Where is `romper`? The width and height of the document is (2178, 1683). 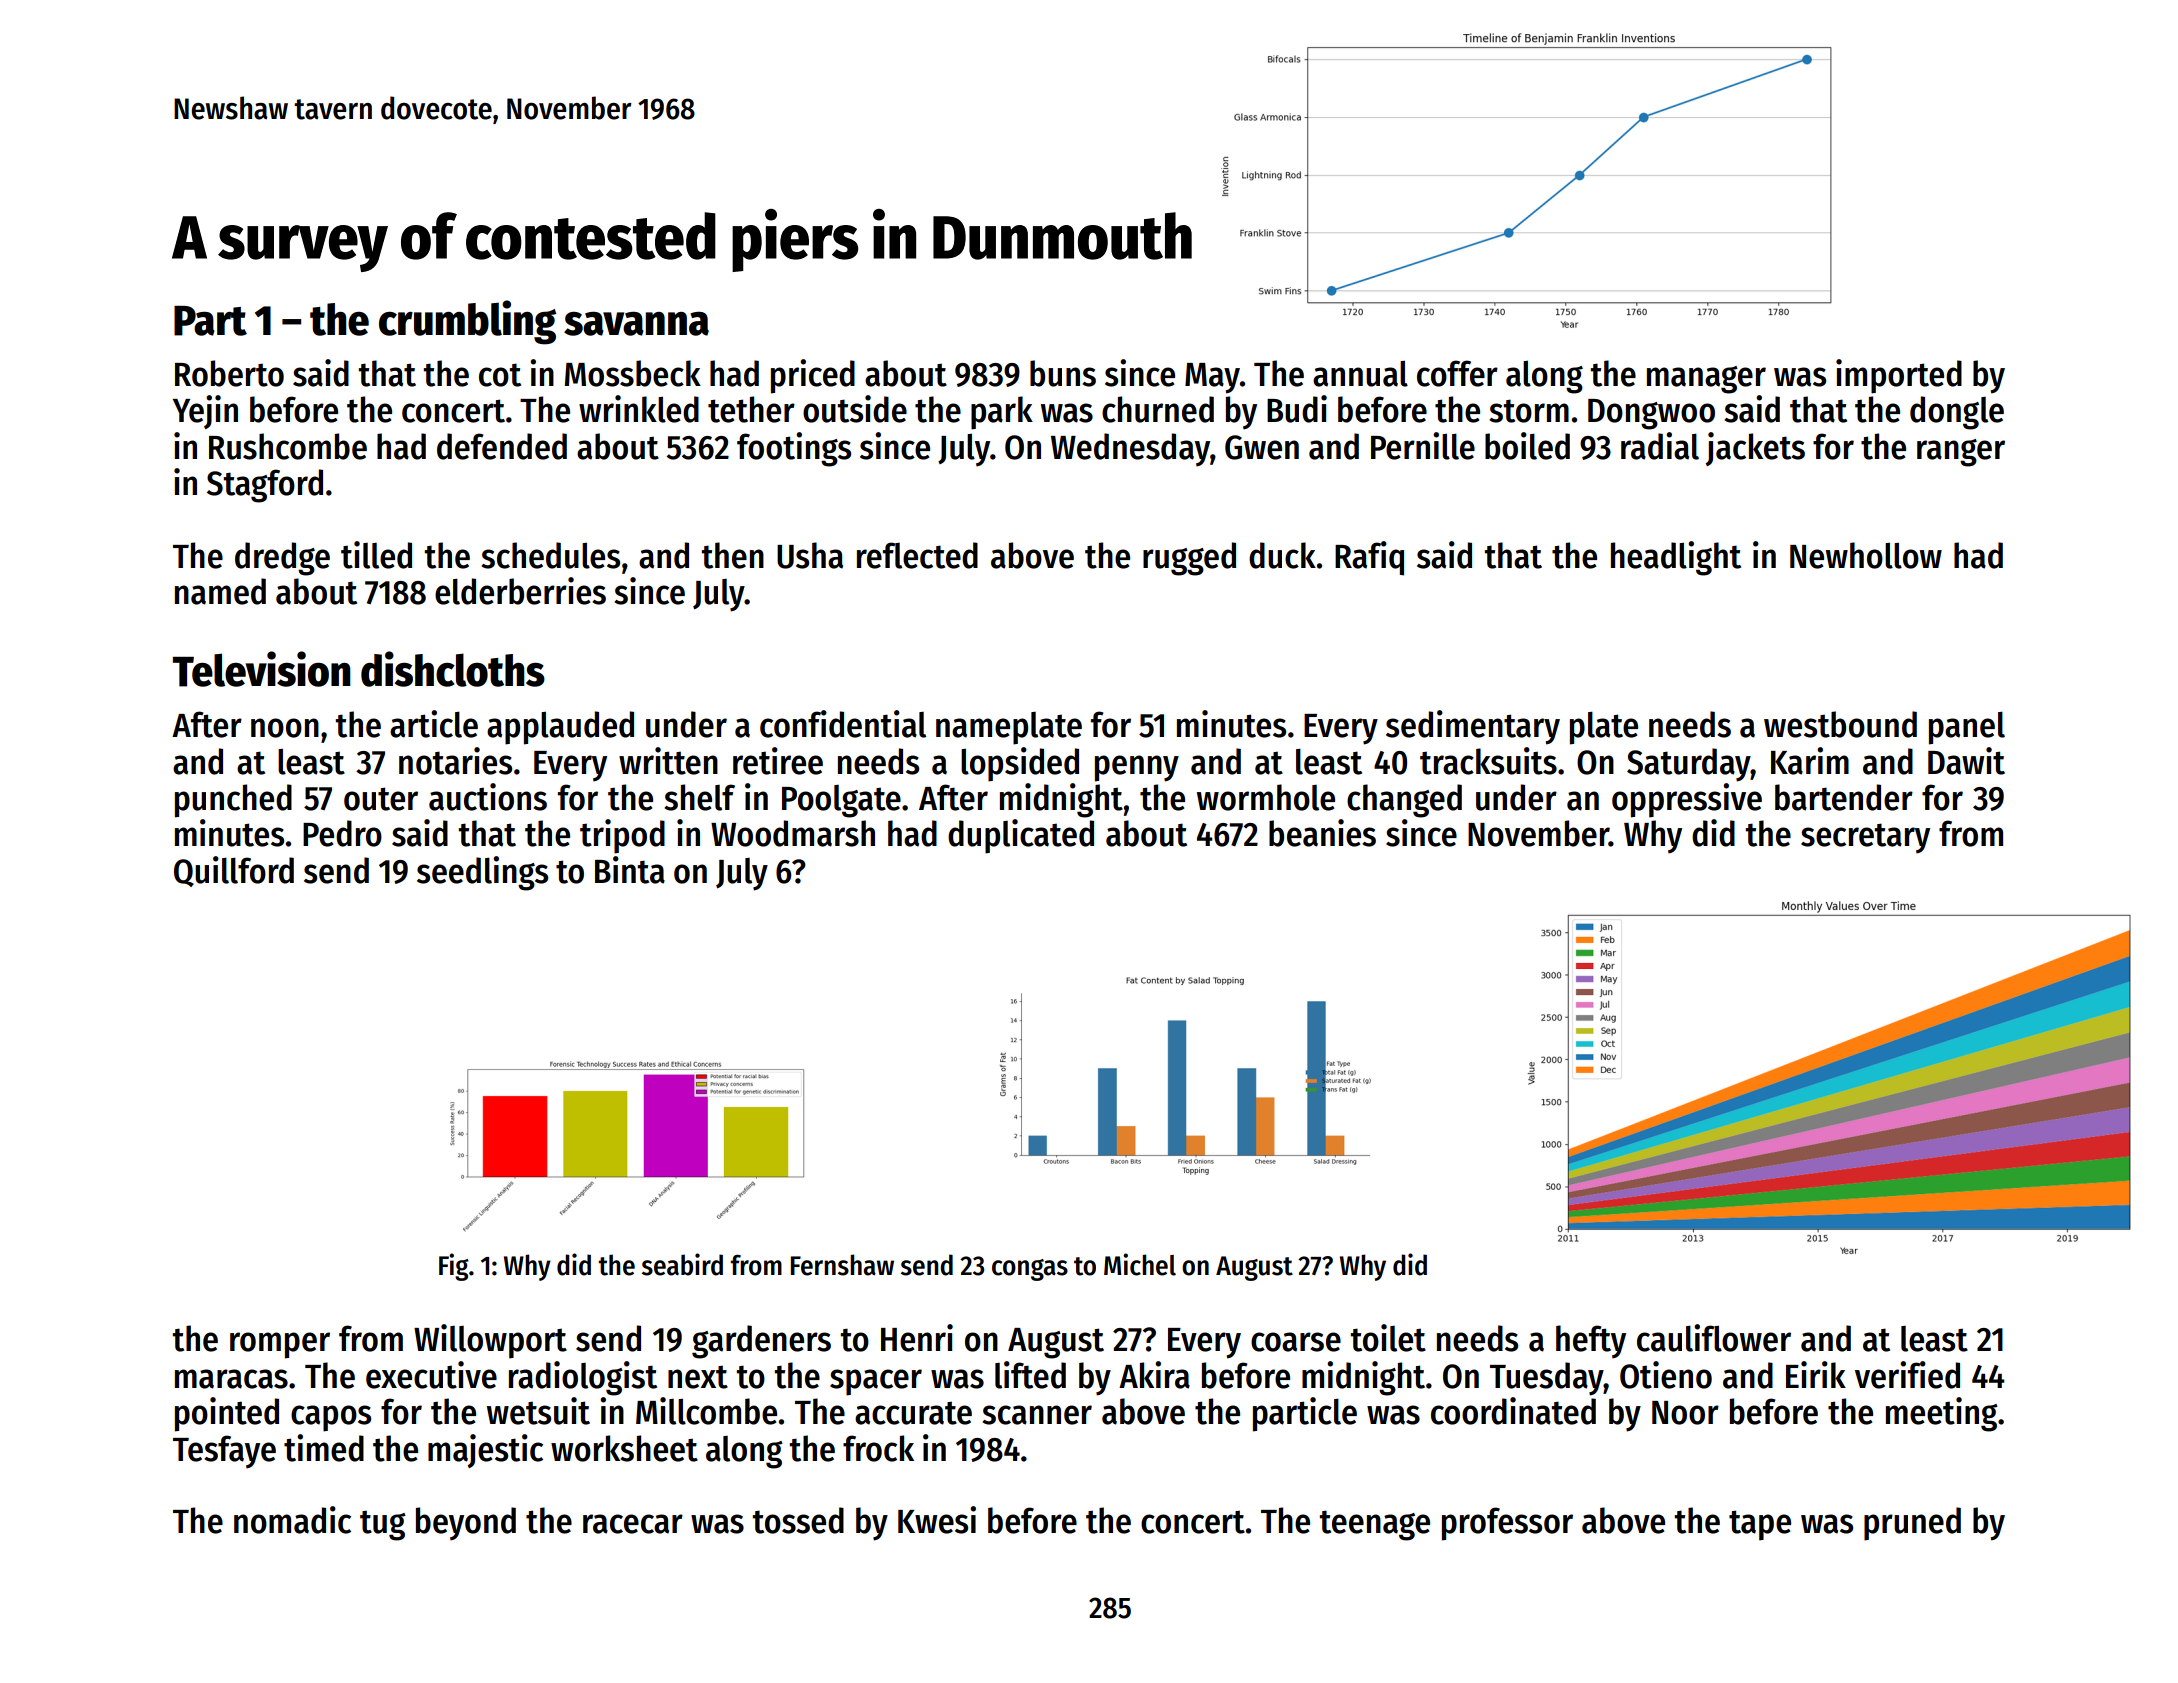 romper is located at coordinates (280, 1345).
